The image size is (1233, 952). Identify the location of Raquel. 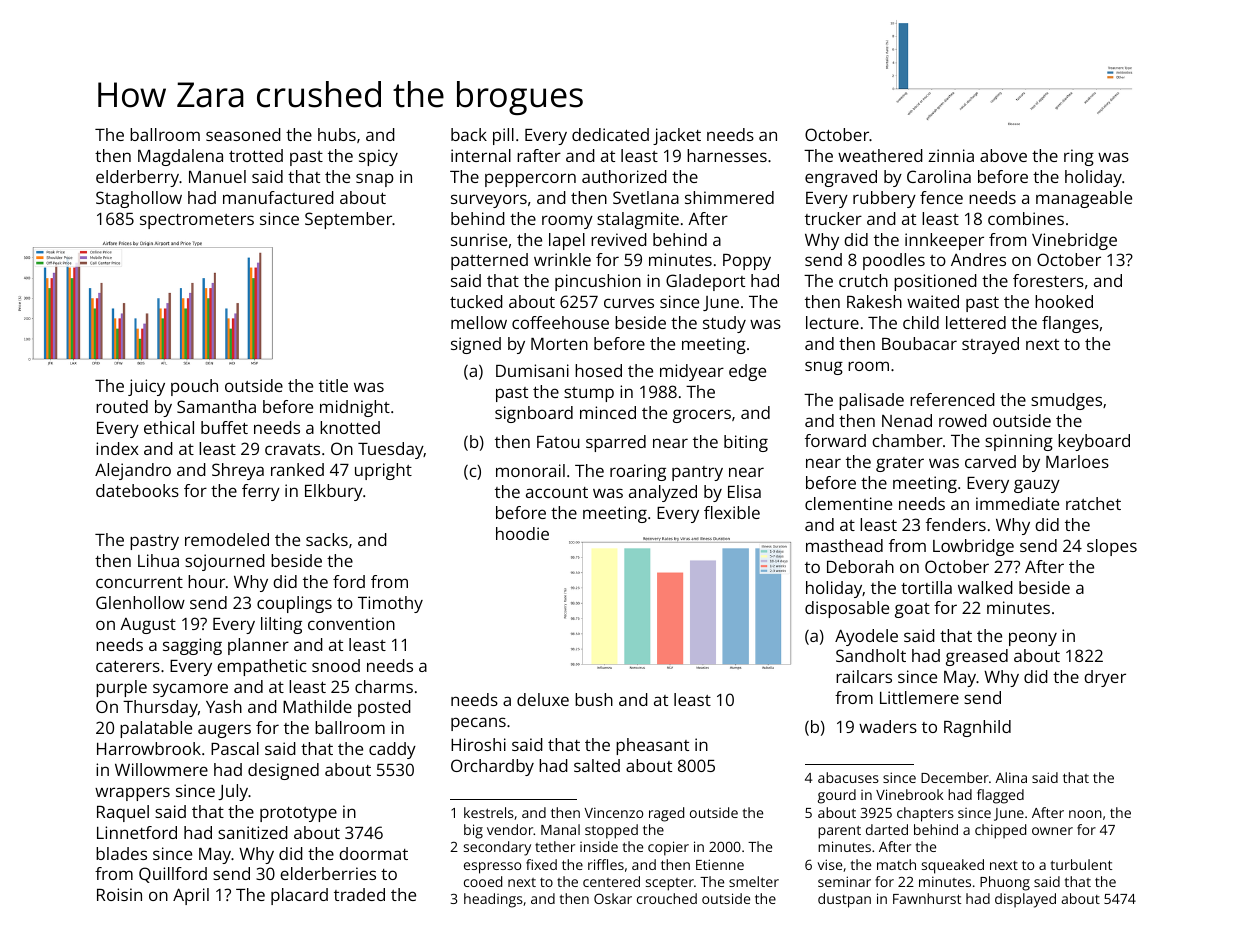
(123, 813).
